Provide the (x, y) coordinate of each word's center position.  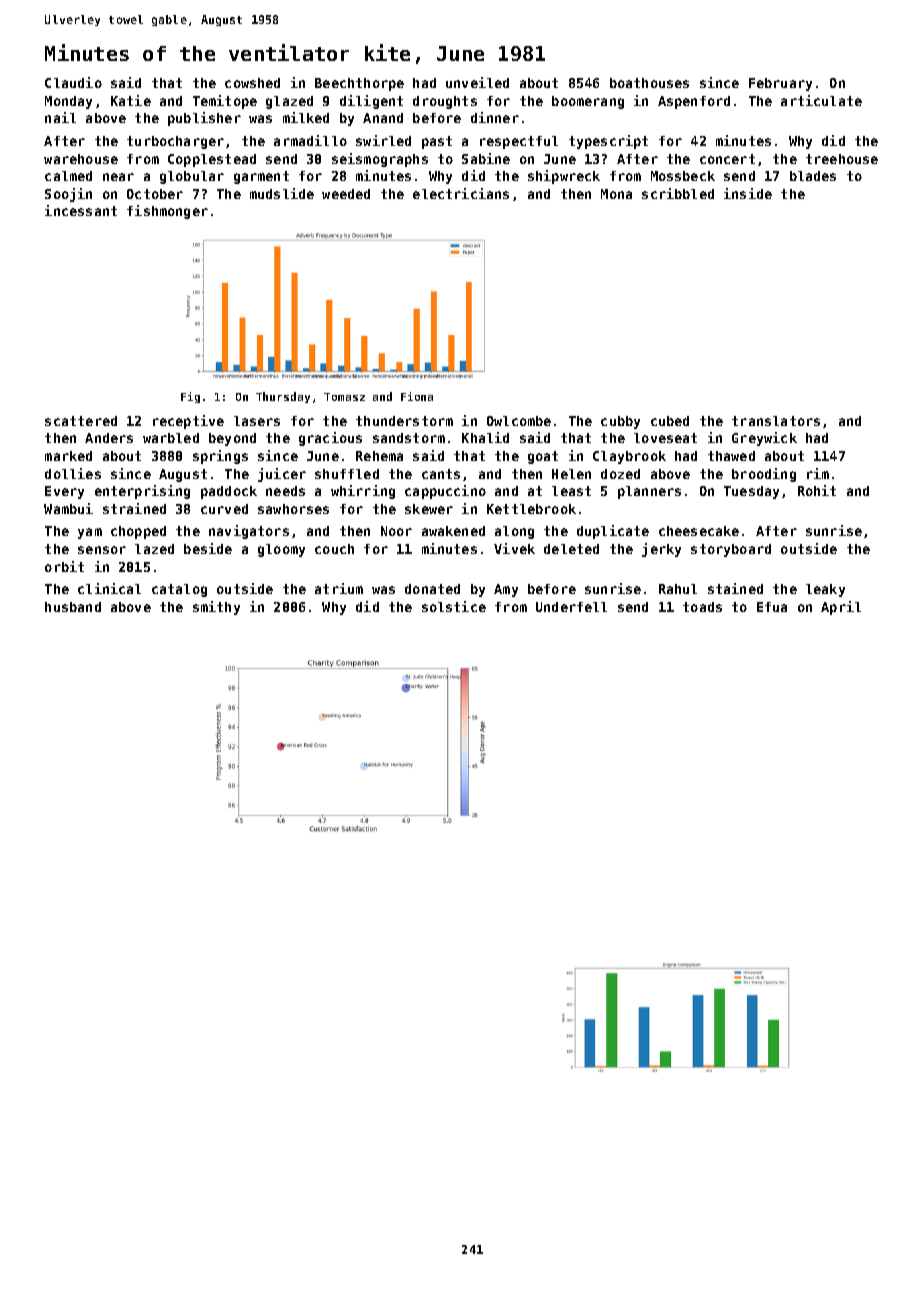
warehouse (81, 159)
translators (776, 421)
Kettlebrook (531, 509)
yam (90, 533)
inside (748, 193)
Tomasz (344, 397)
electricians (461, 193)
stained (735, 588)
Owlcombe (519, 421)
